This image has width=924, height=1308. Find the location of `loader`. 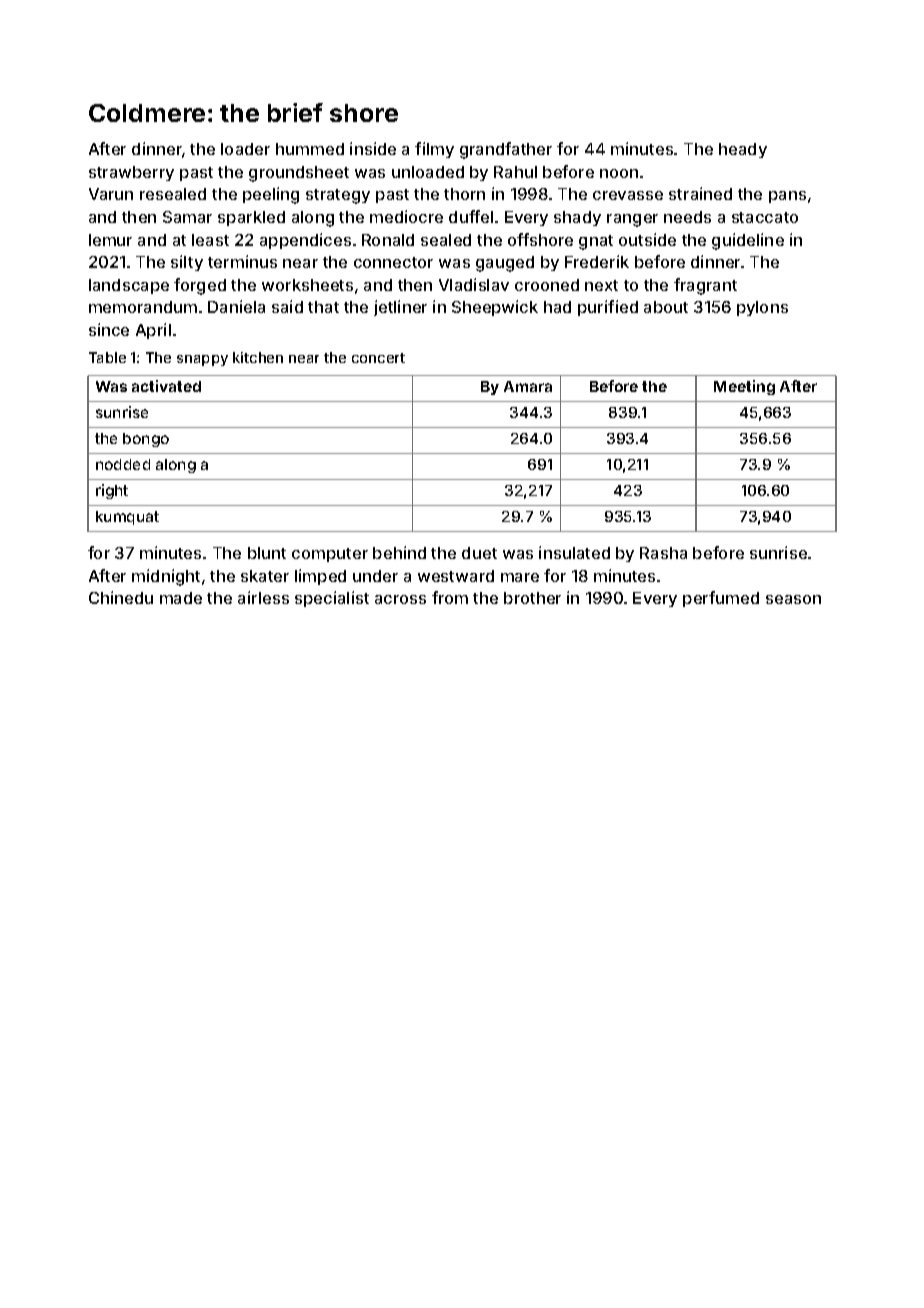

loader is located at coordinates (245, 149).
